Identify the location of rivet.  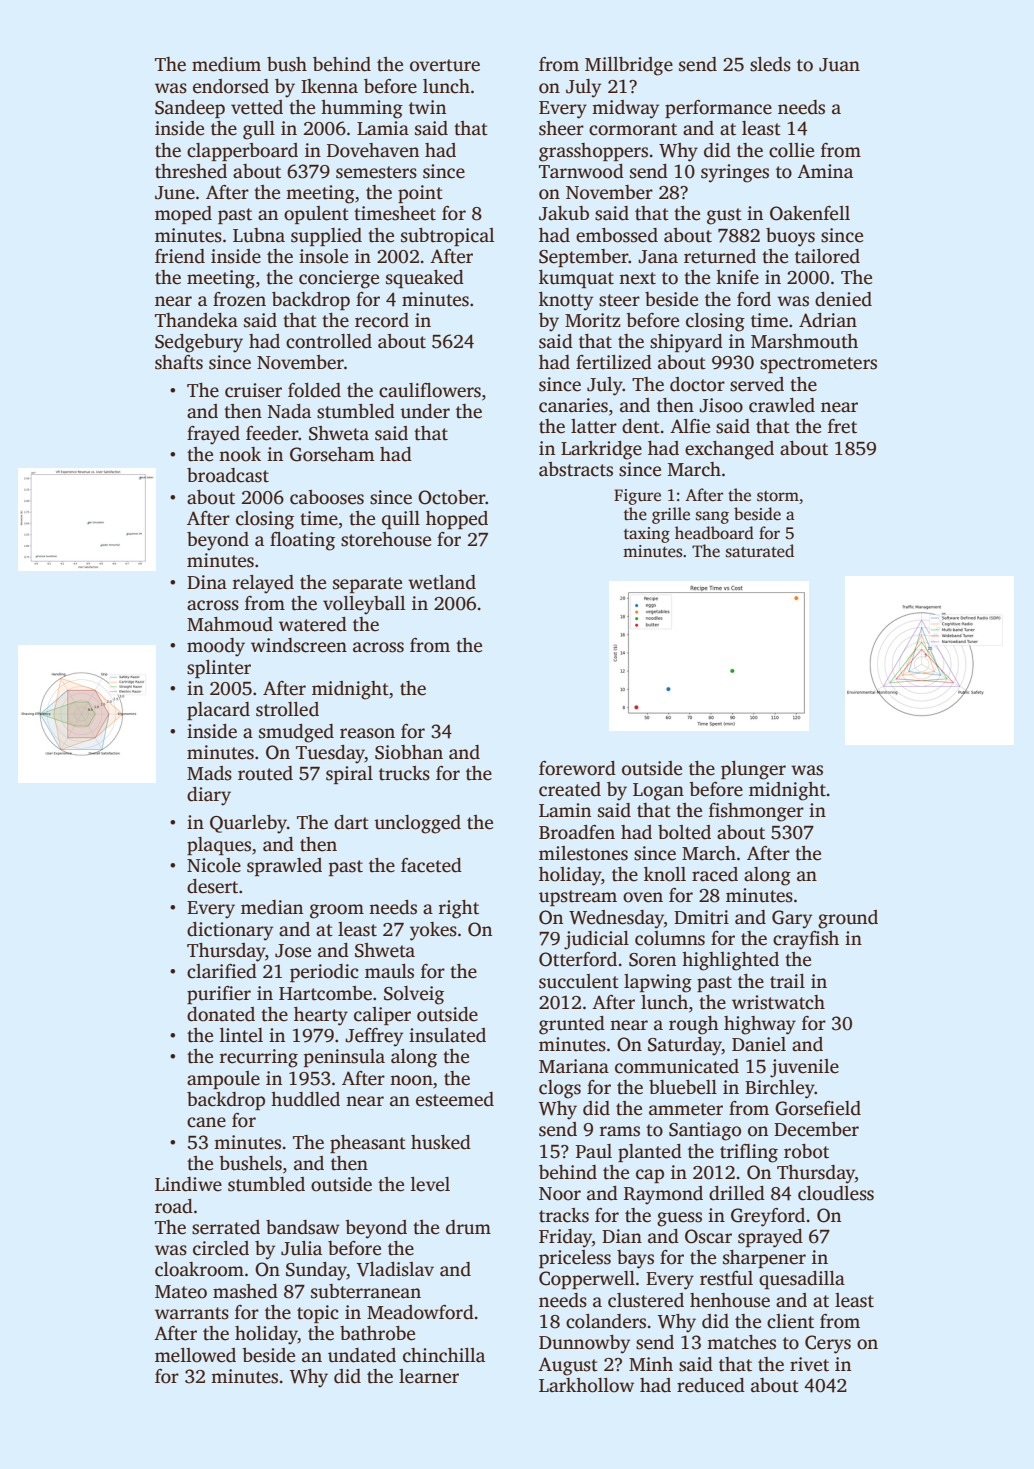
(809, 1364).
